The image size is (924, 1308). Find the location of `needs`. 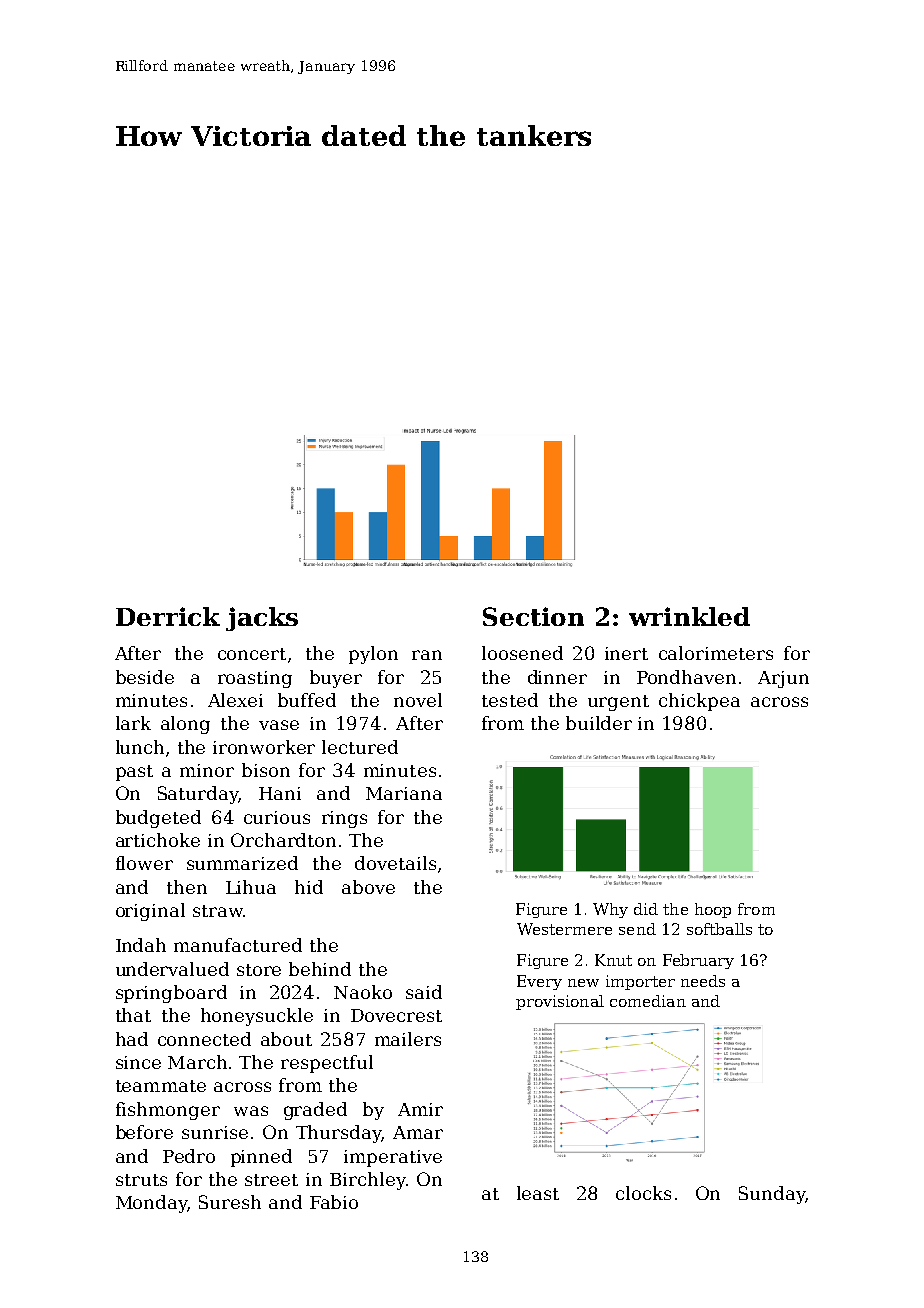

needs is located at coordinates (703, 981).
